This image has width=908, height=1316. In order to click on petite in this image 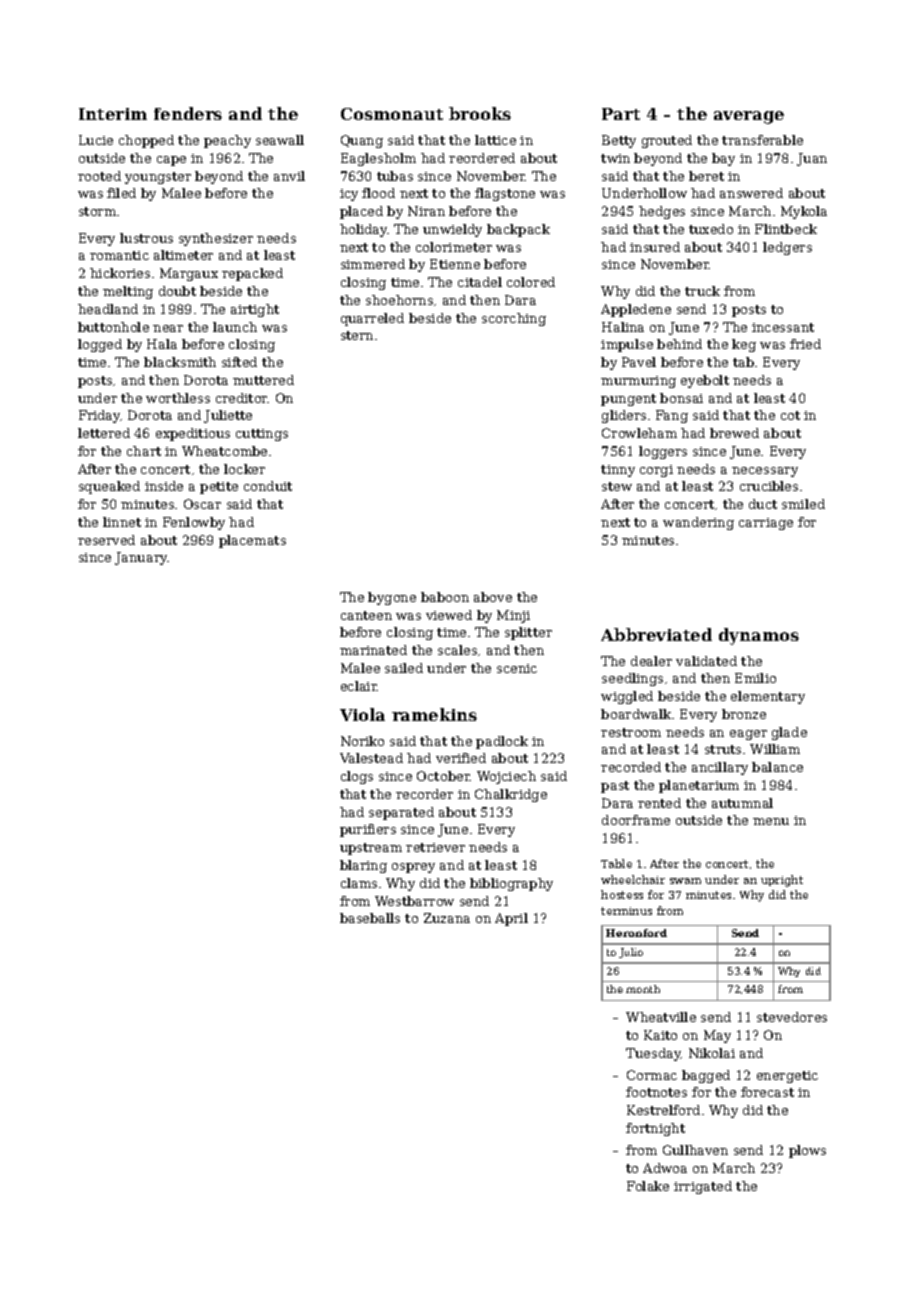, I will do `click(219, 488)`.
